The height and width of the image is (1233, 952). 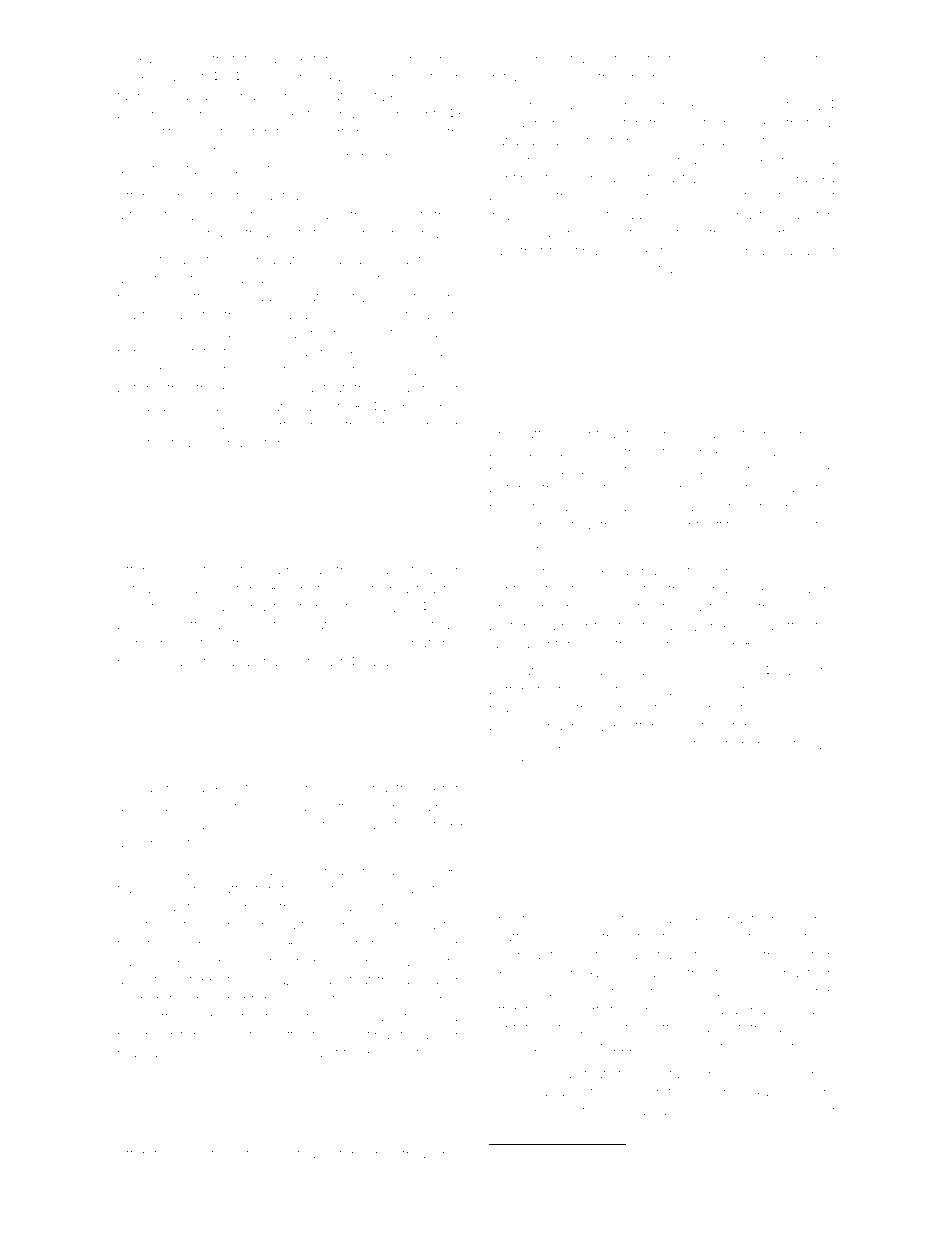 What do you see at coordinates (659, 708) in the image?
I see `costume` at bounding box center [659, 708].
